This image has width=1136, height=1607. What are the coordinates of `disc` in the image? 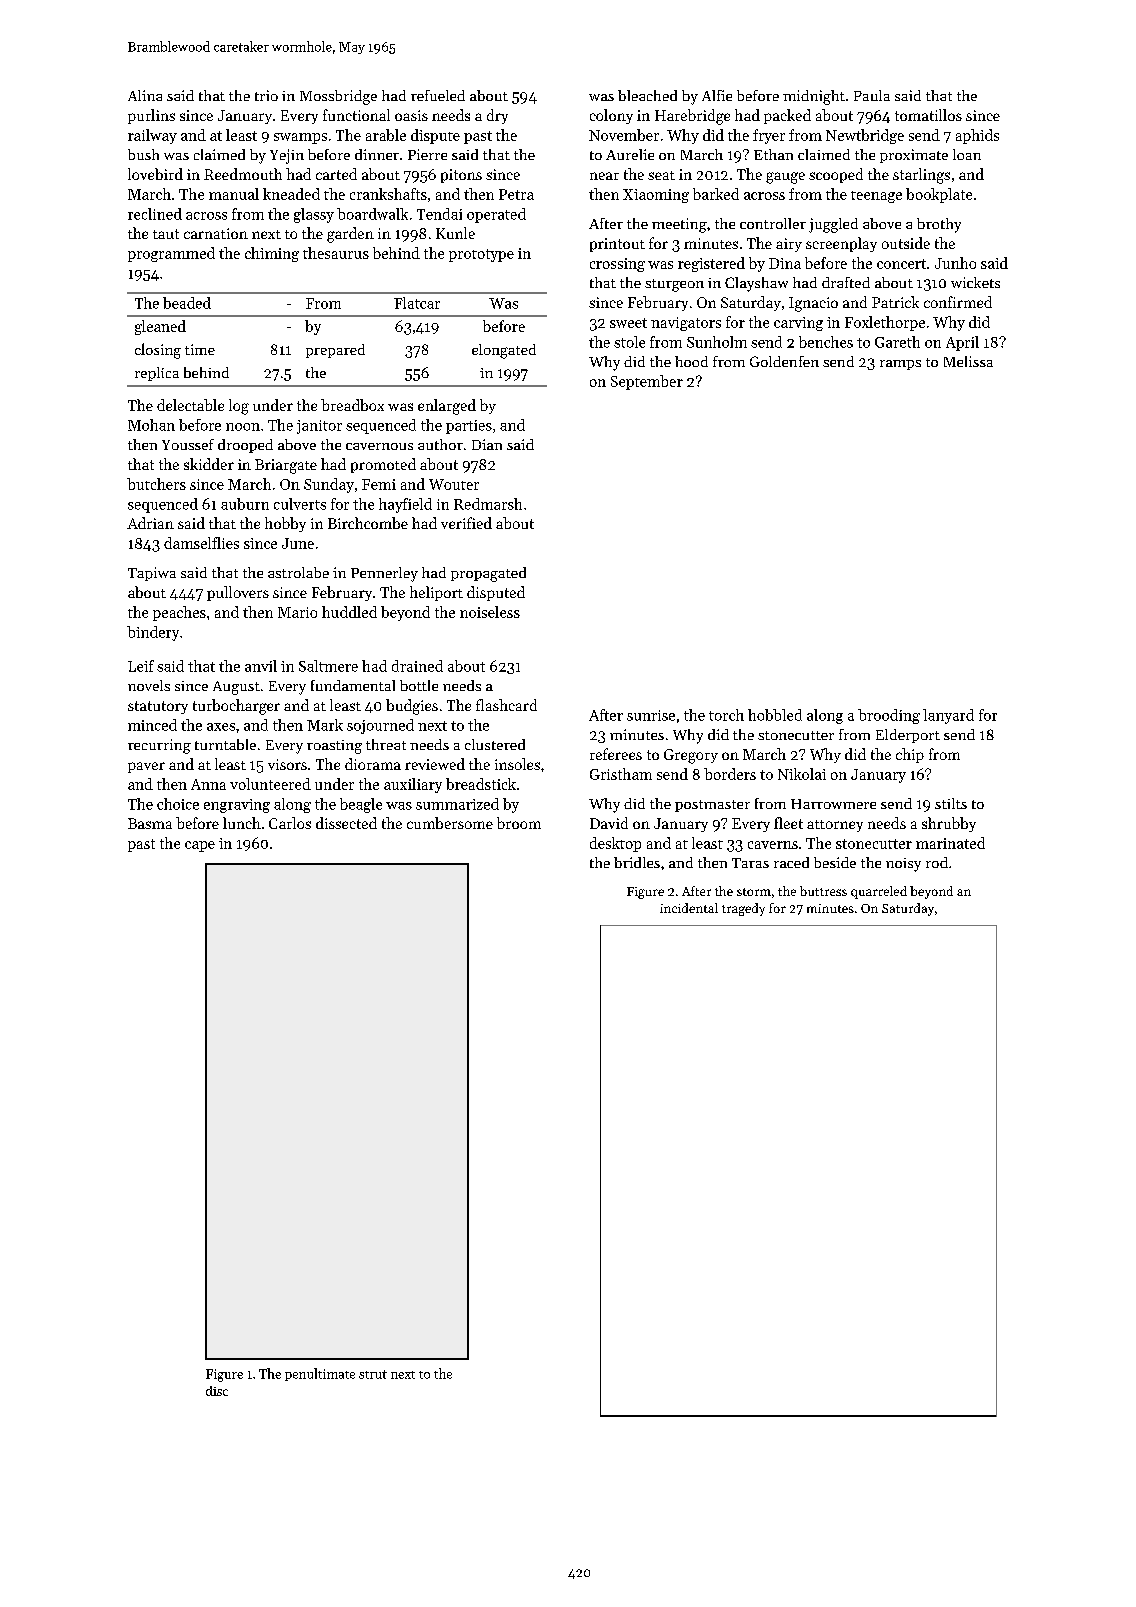 It's located at (217, 1391).
